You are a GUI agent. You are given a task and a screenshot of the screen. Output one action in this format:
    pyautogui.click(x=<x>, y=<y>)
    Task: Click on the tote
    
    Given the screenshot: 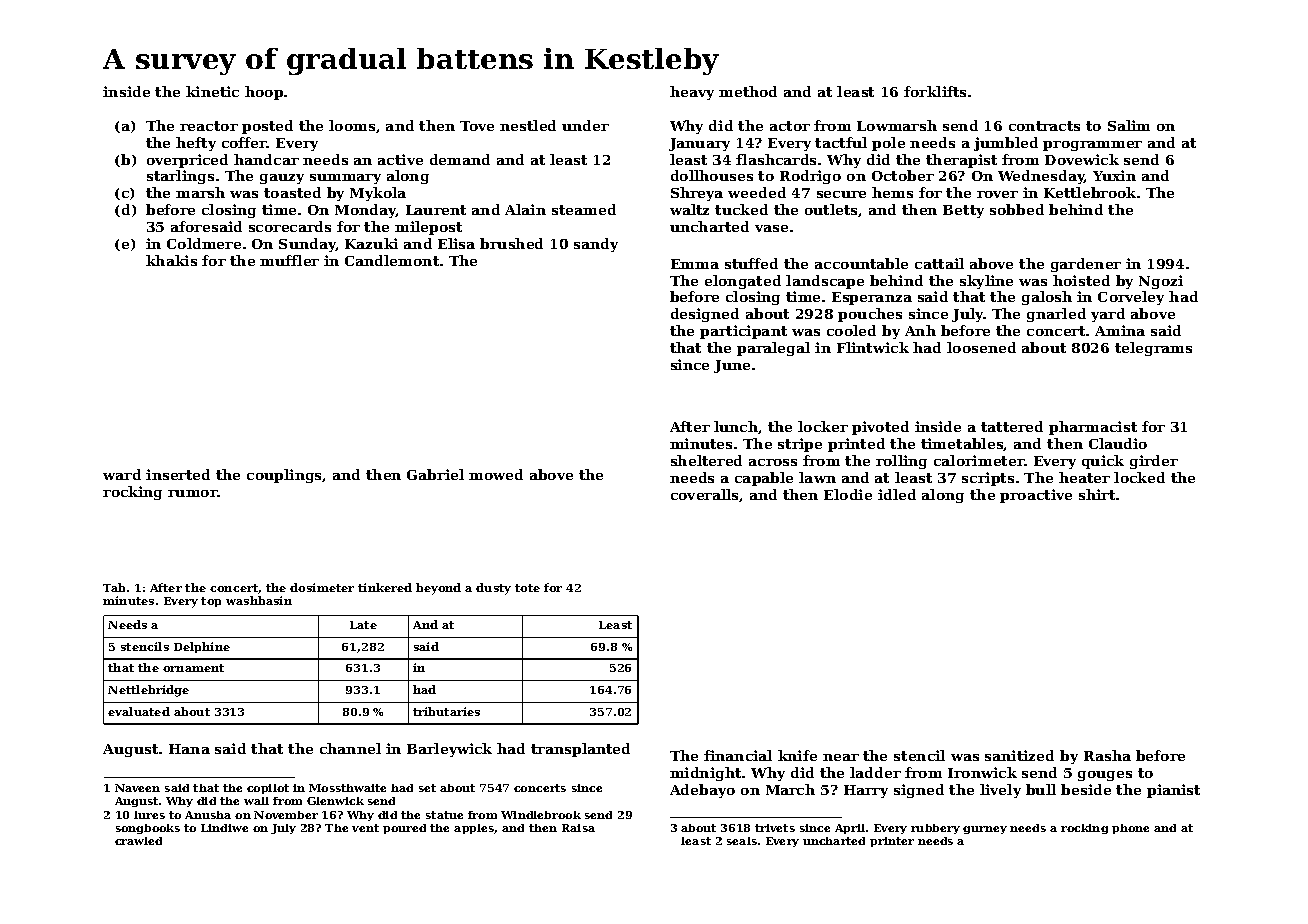 What is the action you would take?
    pyautogui.click(x=527, y=588)
